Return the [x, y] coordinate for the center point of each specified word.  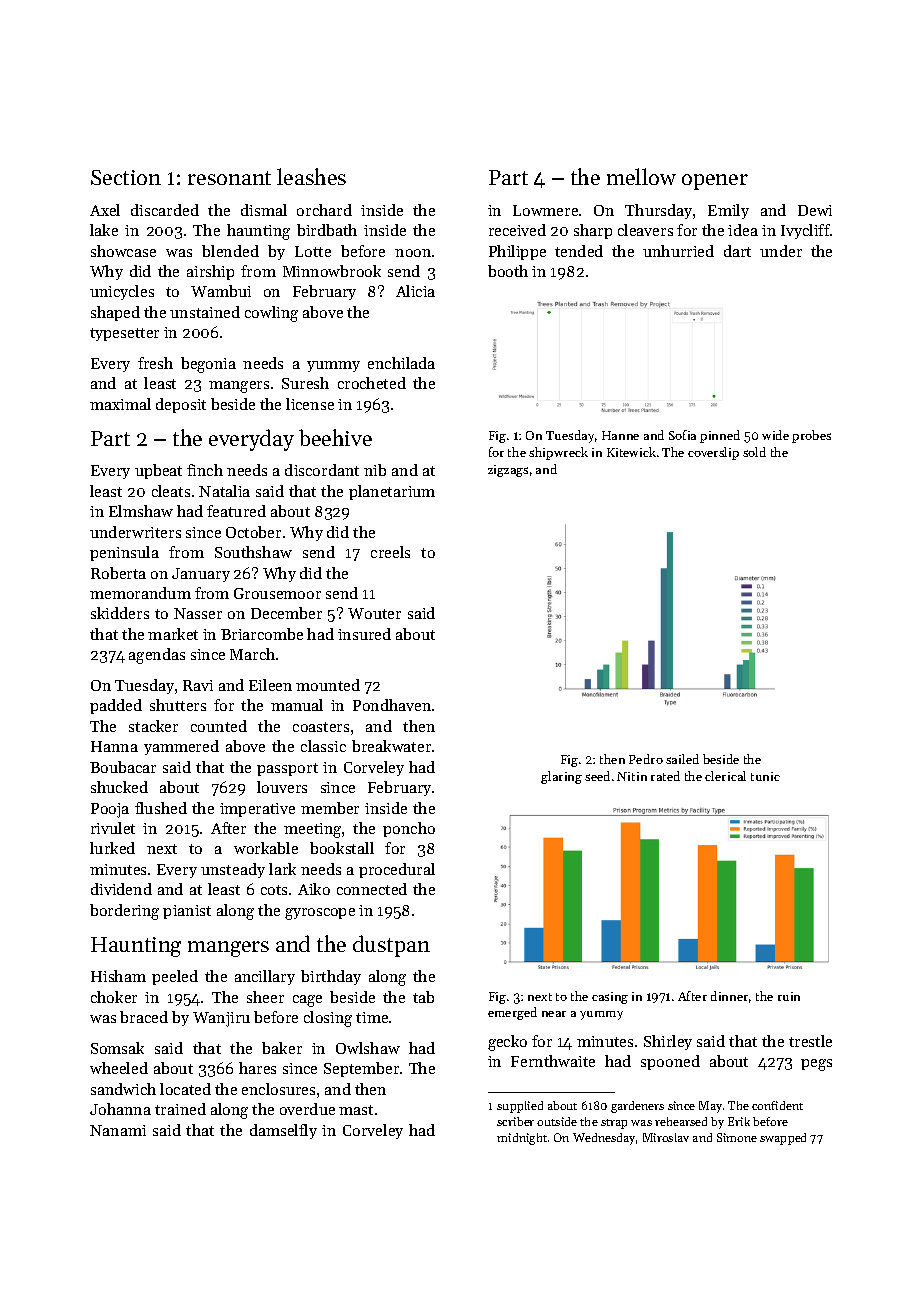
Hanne [620, 435]
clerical [725, 776]
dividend [121, 889]
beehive [335, 437]
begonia [208, 365]
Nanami [118, 1130]
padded [116, 706]
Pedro [646, 759]
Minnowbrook [332, 271]
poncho [409, 829]
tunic [765, 776]
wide [775, 435]
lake [104, 230]
